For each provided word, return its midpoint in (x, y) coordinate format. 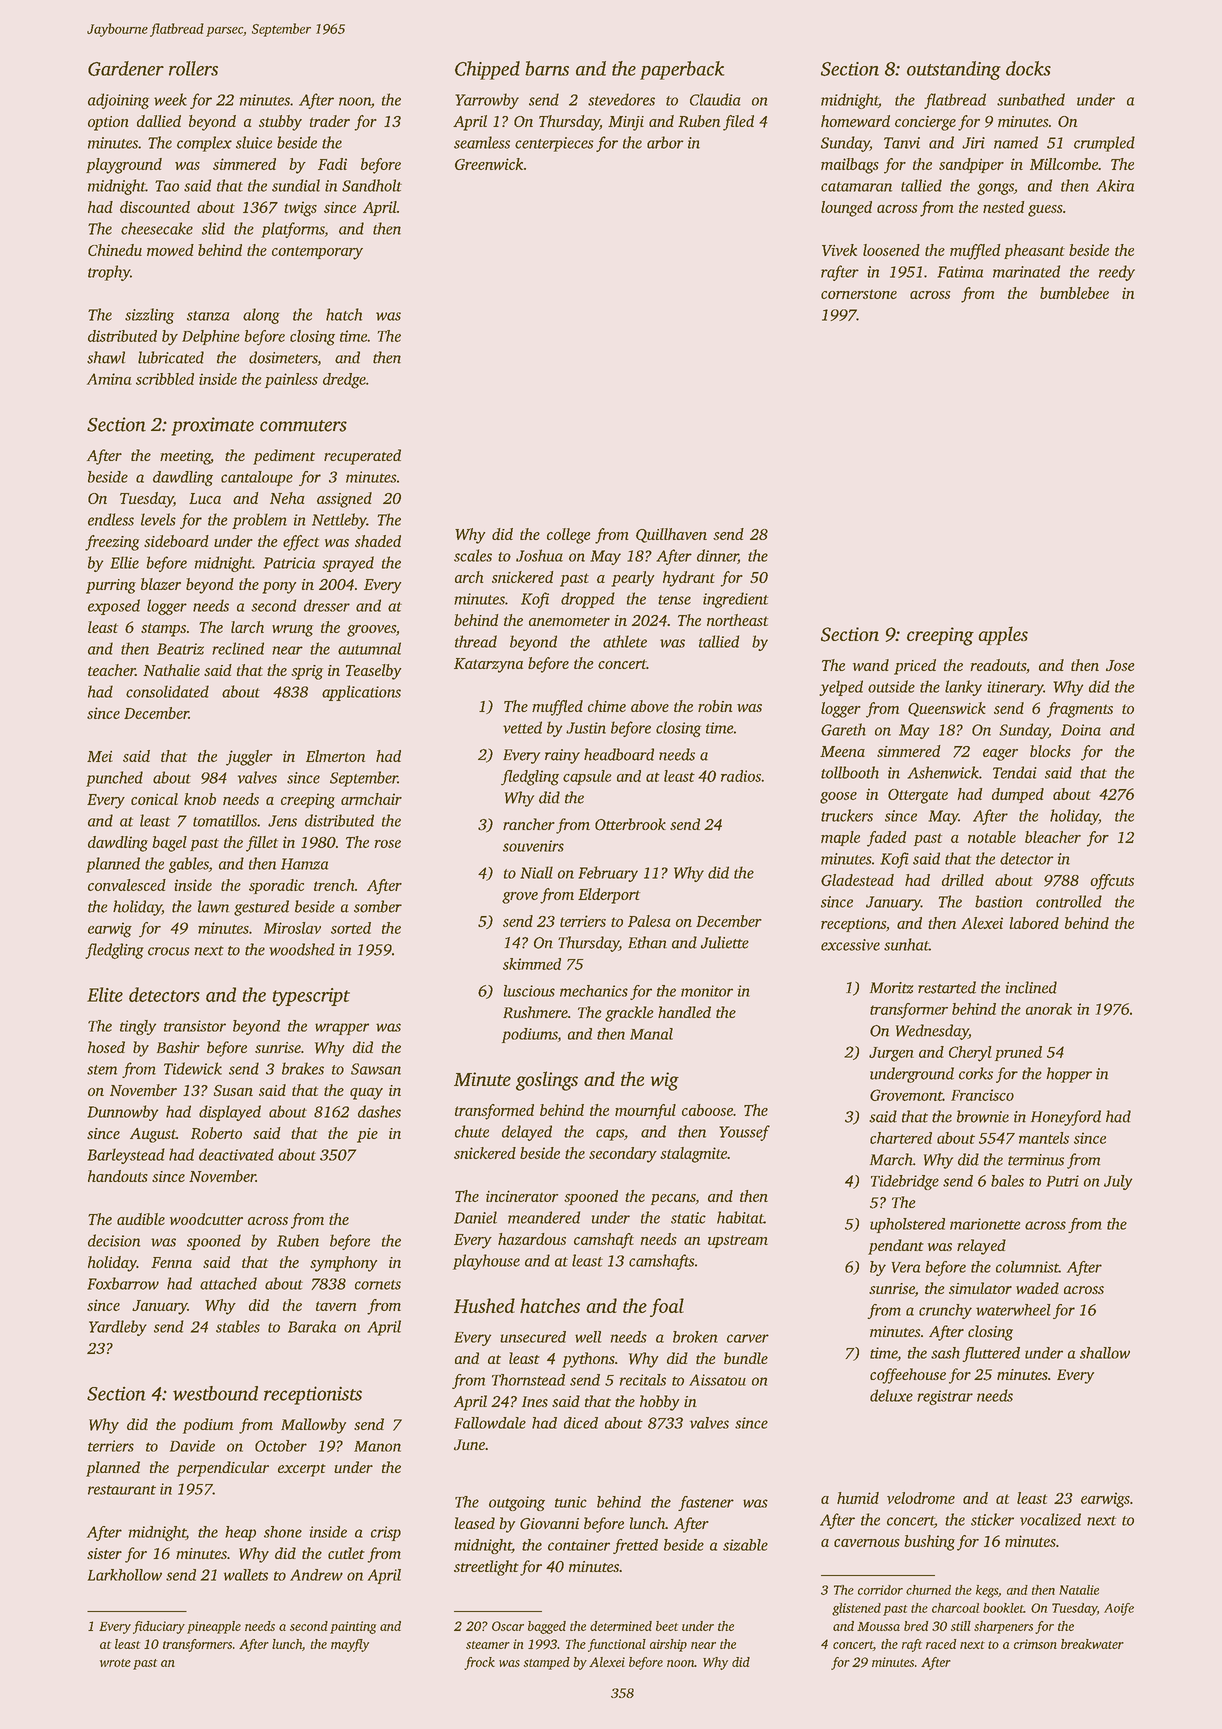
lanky (963, 688)
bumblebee (1074, 293)
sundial (296, 185)
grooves (371, 631)
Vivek (839, 250)
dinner (717, 556)
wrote (115, 1663)
